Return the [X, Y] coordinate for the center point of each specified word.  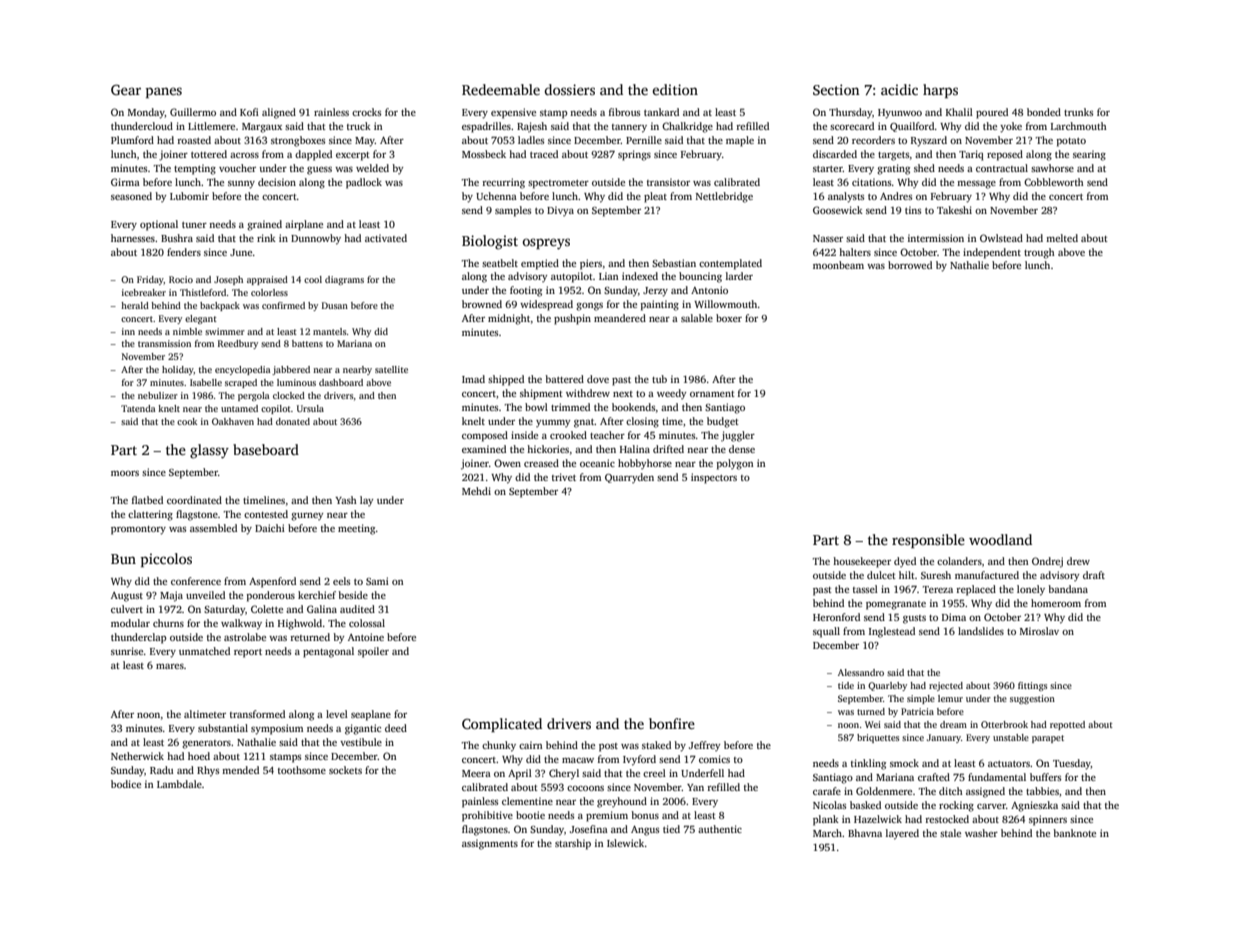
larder [739, 276]
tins [913, 210]
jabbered [291, 370]
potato [1071, 142]
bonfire [672, 723]
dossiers [569, 89]
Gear [126, 89]
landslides [981, 631]
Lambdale [179, 784]
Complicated [502, 725]
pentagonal [328, 652]
